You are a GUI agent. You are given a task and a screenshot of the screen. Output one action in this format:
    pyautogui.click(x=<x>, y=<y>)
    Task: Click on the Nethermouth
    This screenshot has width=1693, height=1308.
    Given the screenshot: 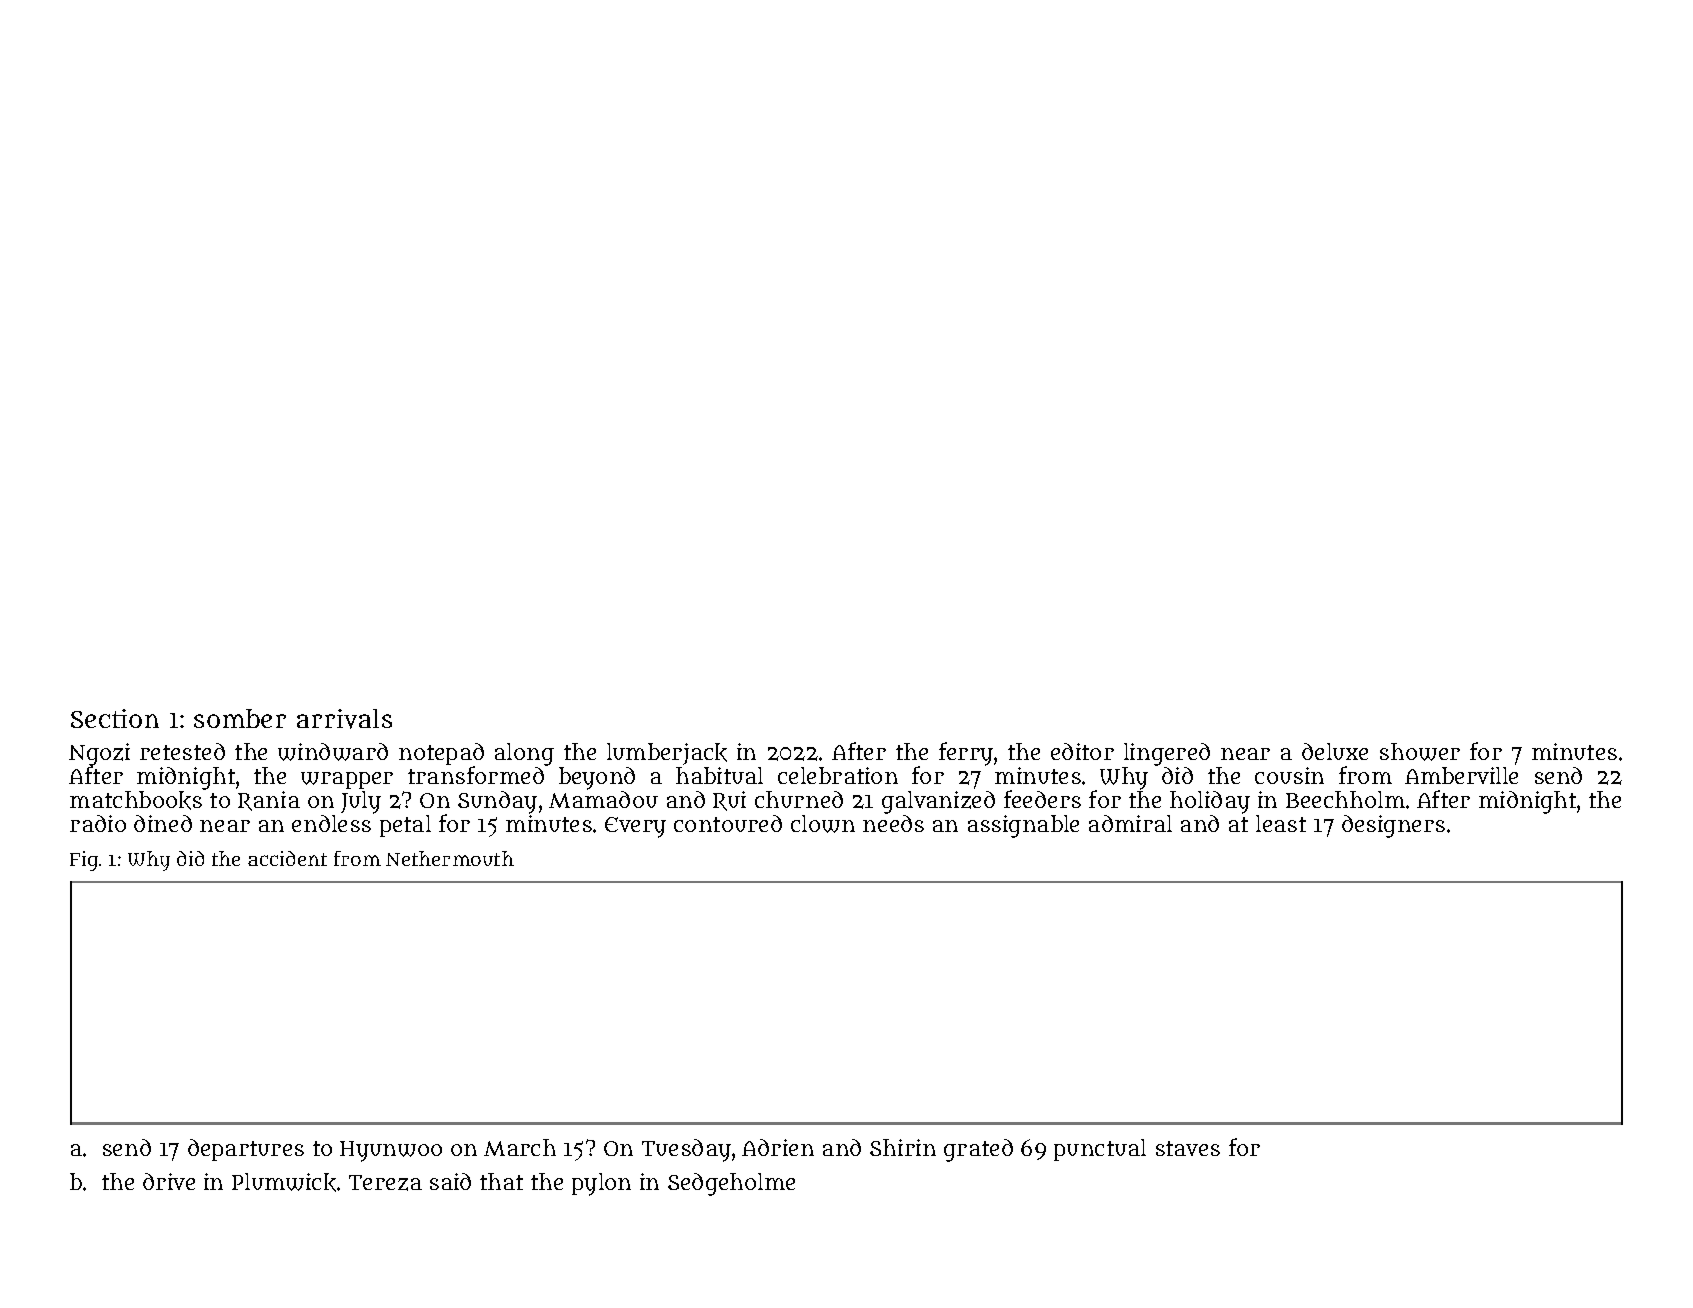 What is the action you would take?
    pyautogui.click(x=450, y=858)
